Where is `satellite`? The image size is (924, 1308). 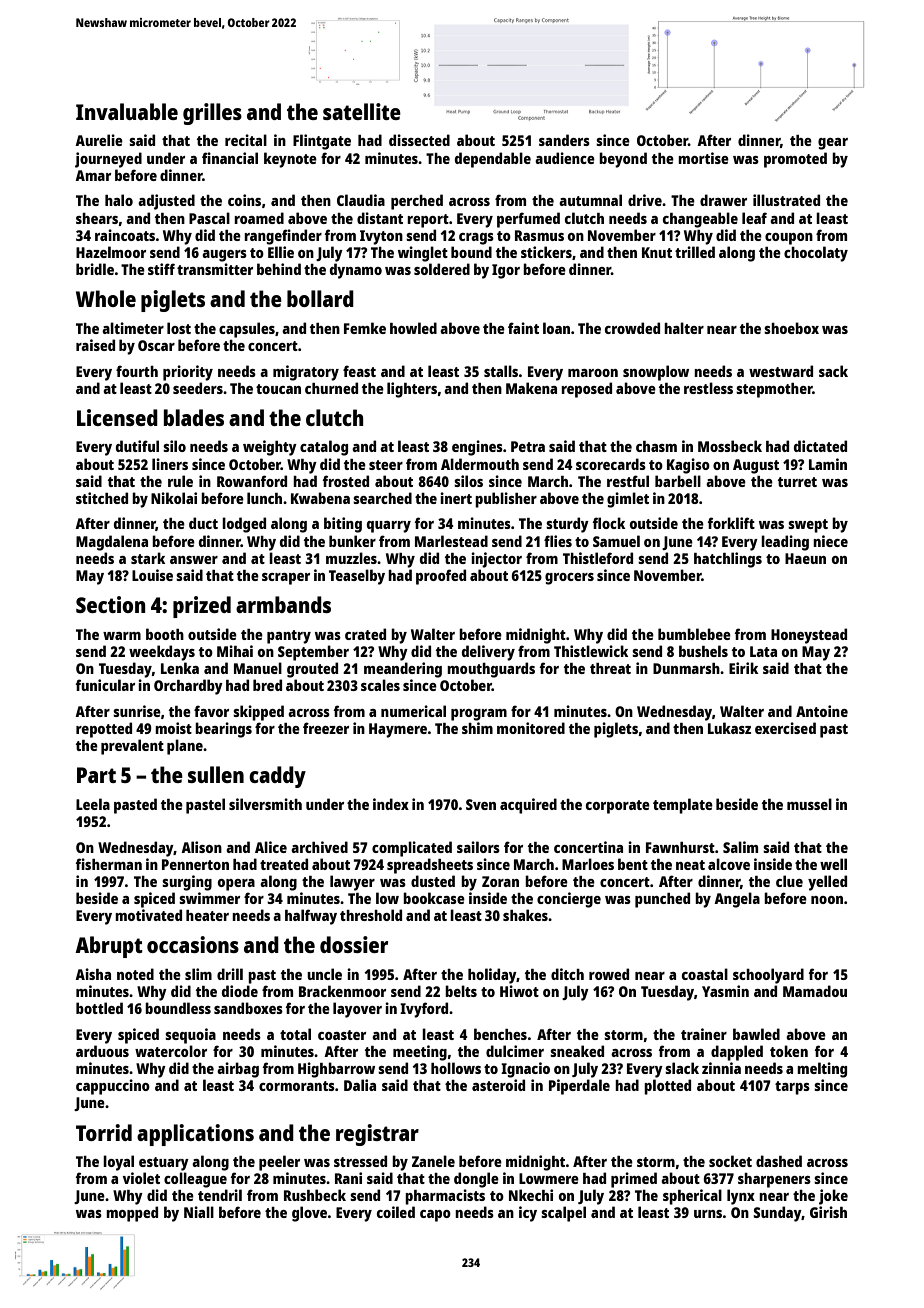 satellite is located at coordinates (362, 111).
